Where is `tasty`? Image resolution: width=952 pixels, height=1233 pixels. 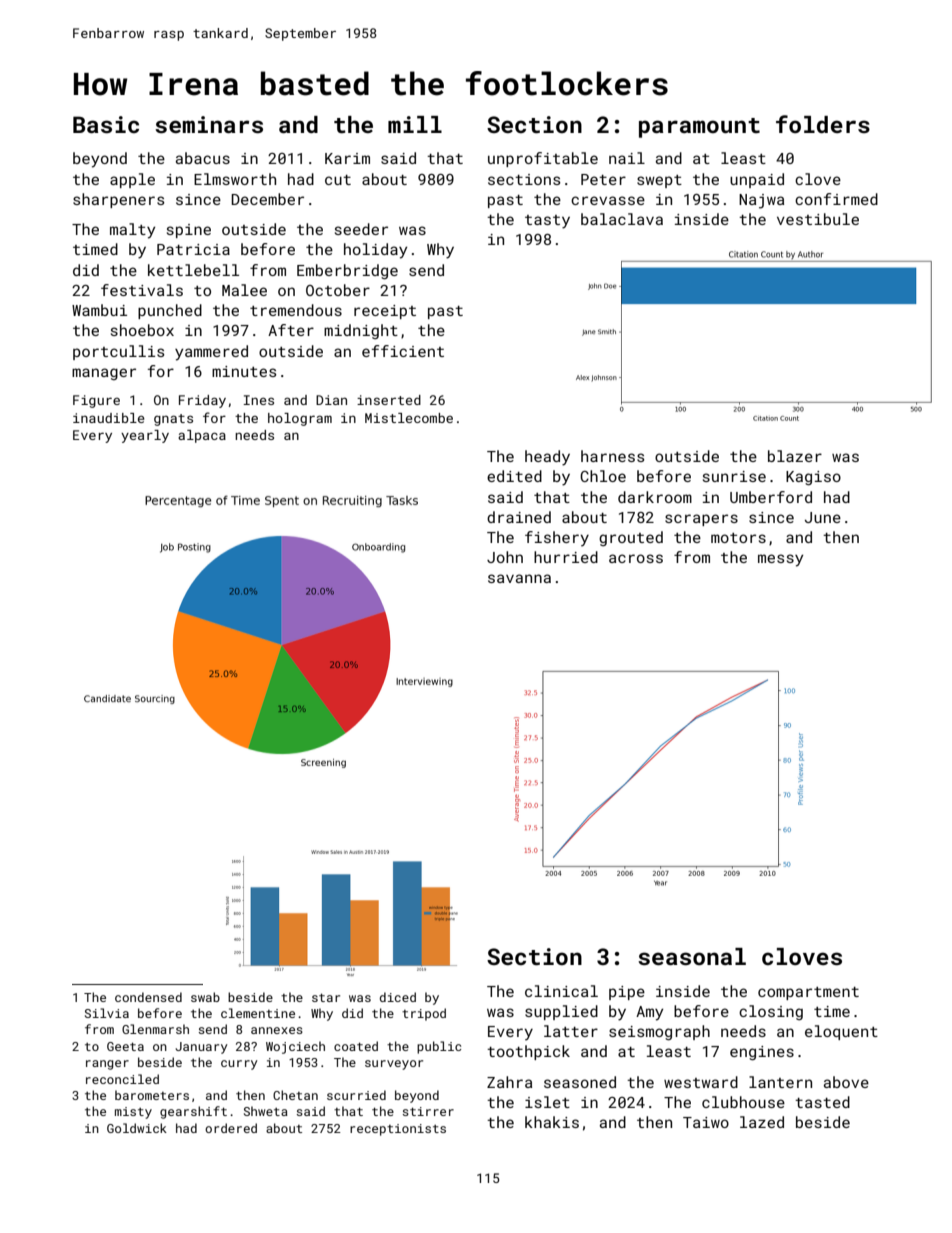 tasty is located at coordinates (547, 222).
